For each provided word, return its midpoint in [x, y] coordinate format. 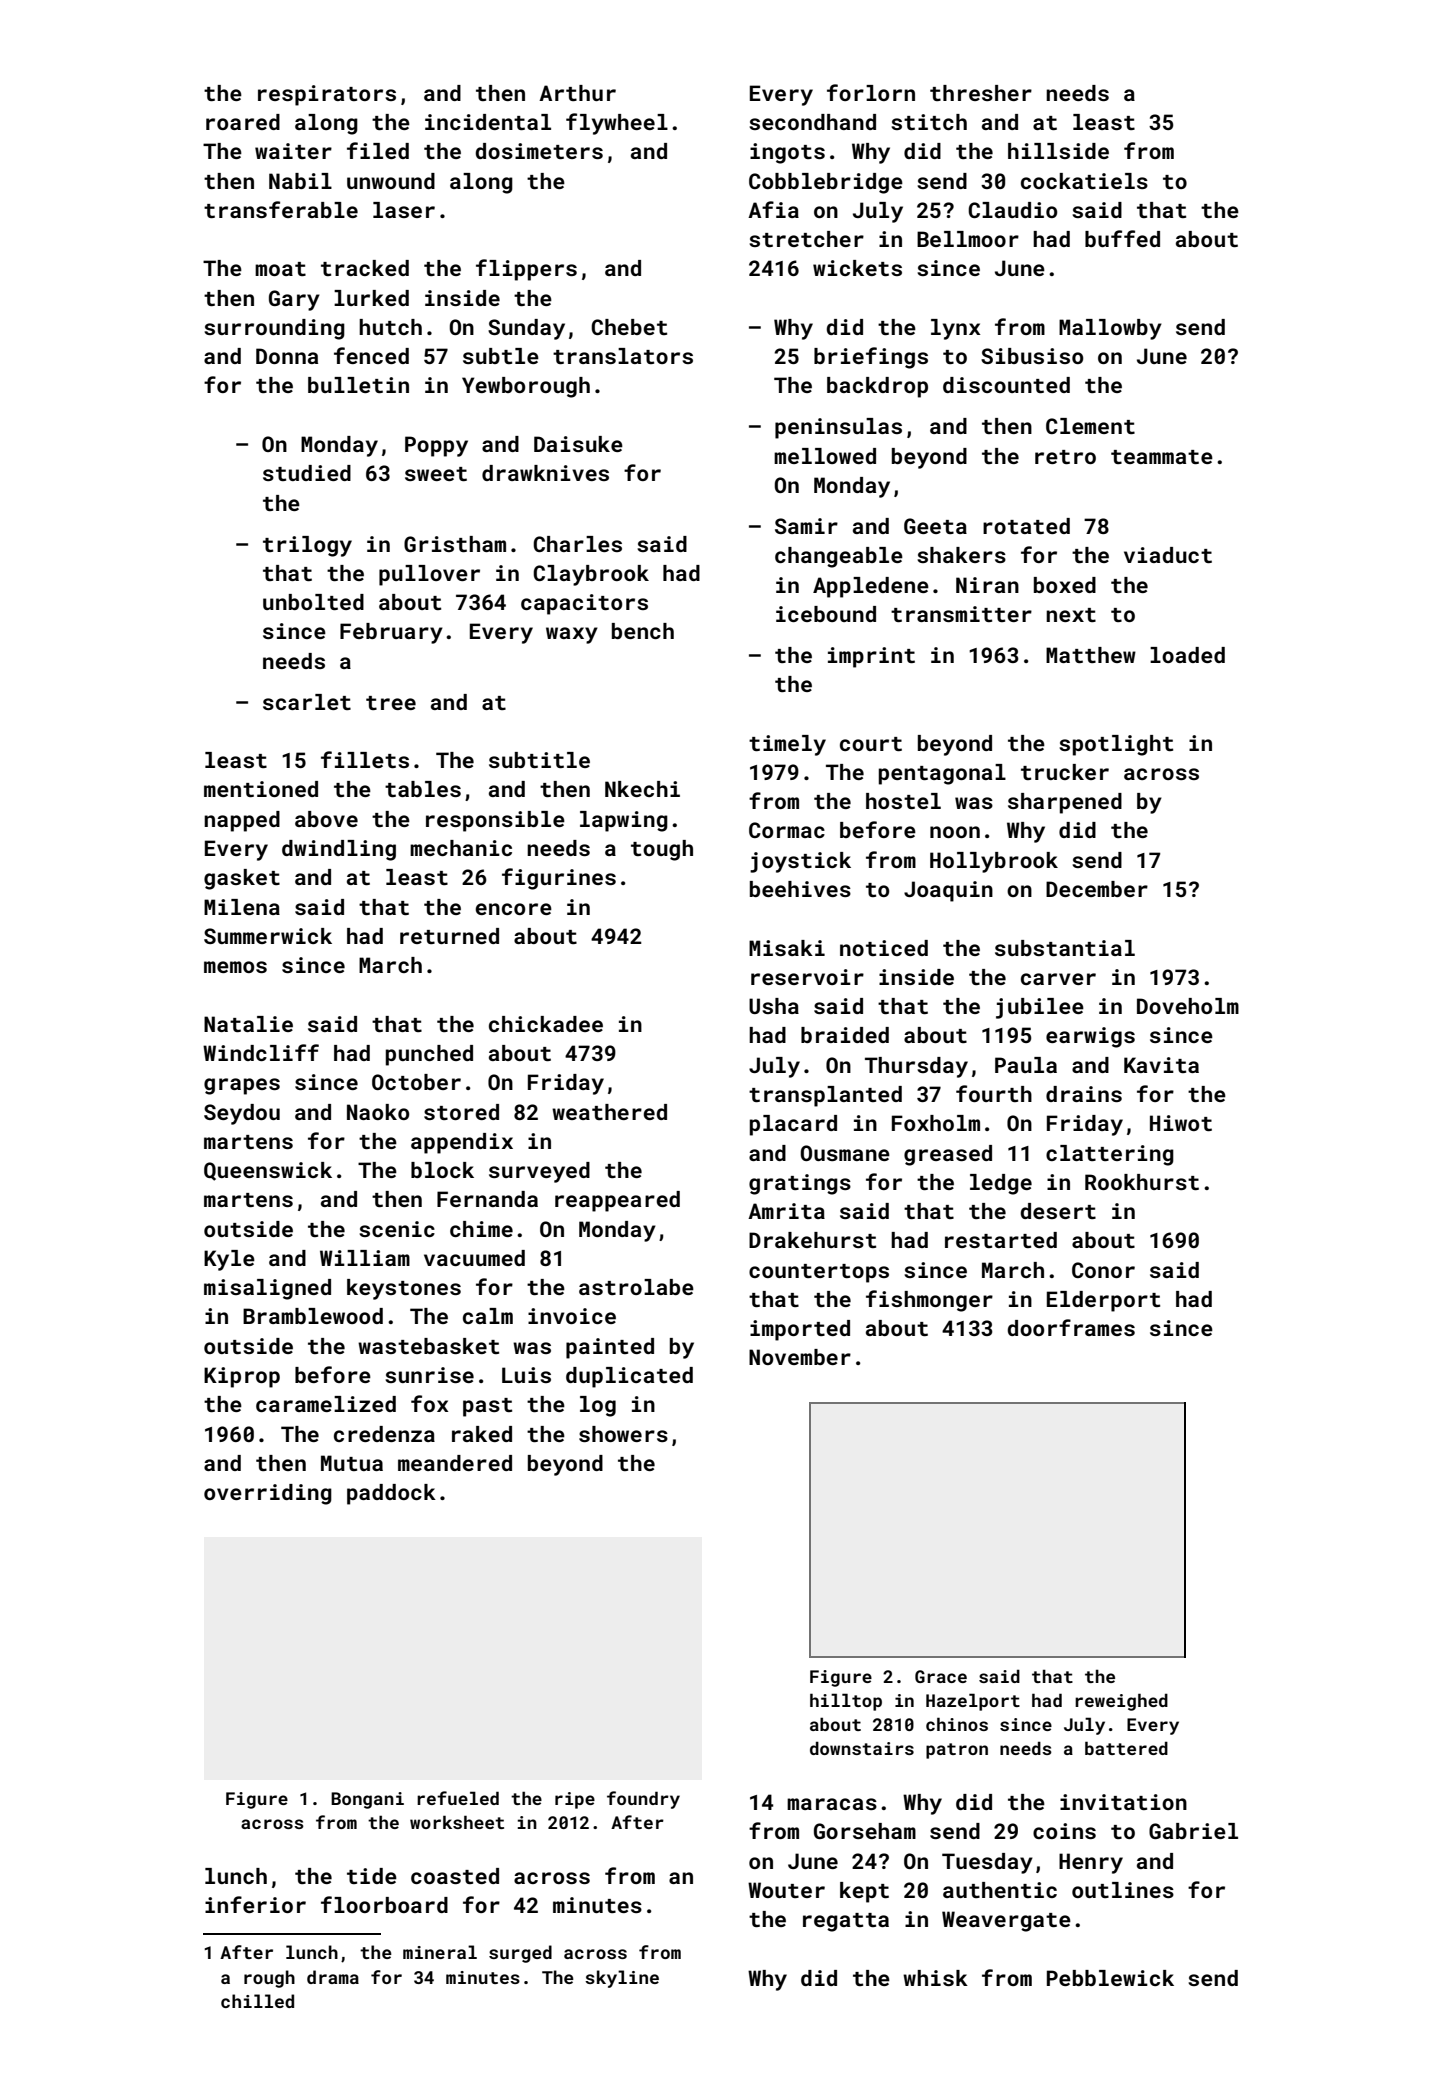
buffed [1122, 238]
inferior [255, 1904]
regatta [846, 1922]
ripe [575, 1800]
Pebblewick [1110, 1978]
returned [449, 936]
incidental [488, 122]
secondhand [812, 122]
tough [662, 850]
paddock [391, 1494]
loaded [1187, 655]
